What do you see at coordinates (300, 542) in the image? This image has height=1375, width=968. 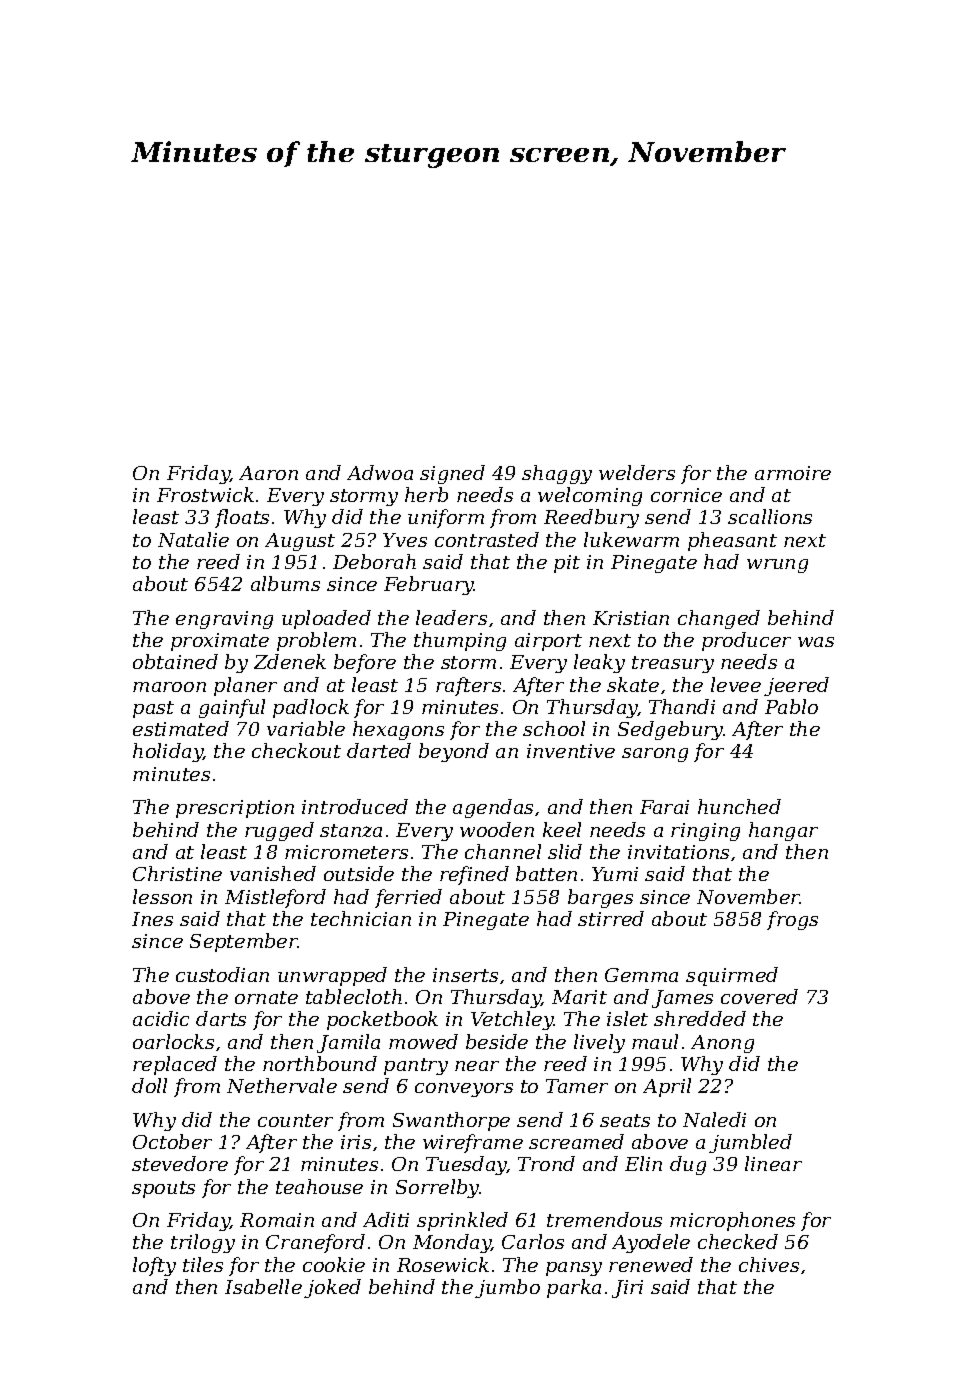 I see `August` at bounding box center [300, 542].
